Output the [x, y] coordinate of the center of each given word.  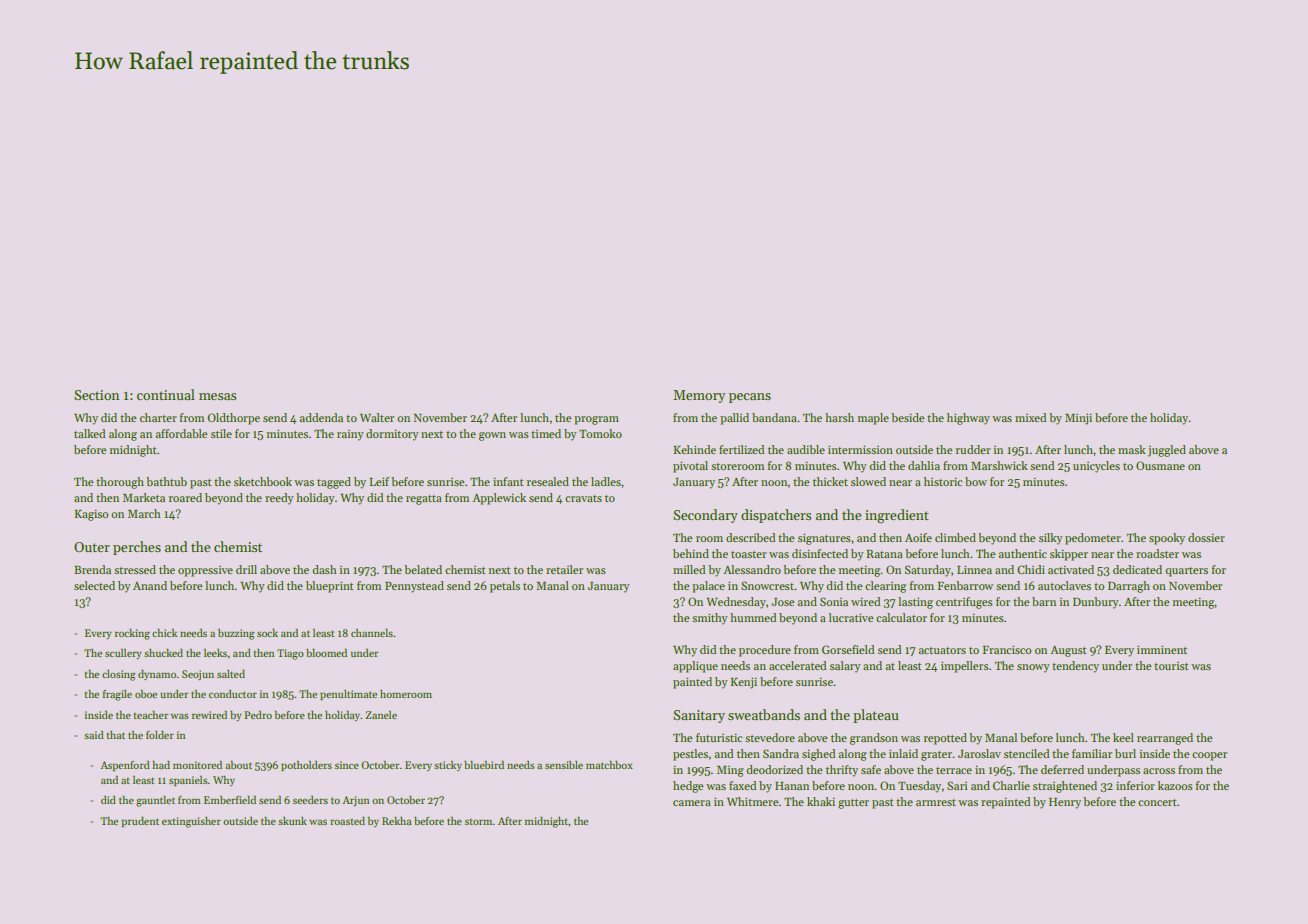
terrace [954, 770]
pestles [690, 755]
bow [976, 481]
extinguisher [191, 822]
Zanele [381, 715]
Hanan [792, 786]
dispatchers [776, 516]
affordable [181, 433]
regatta [424, 500]
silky [1051, 539]
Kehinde [694, 449]
